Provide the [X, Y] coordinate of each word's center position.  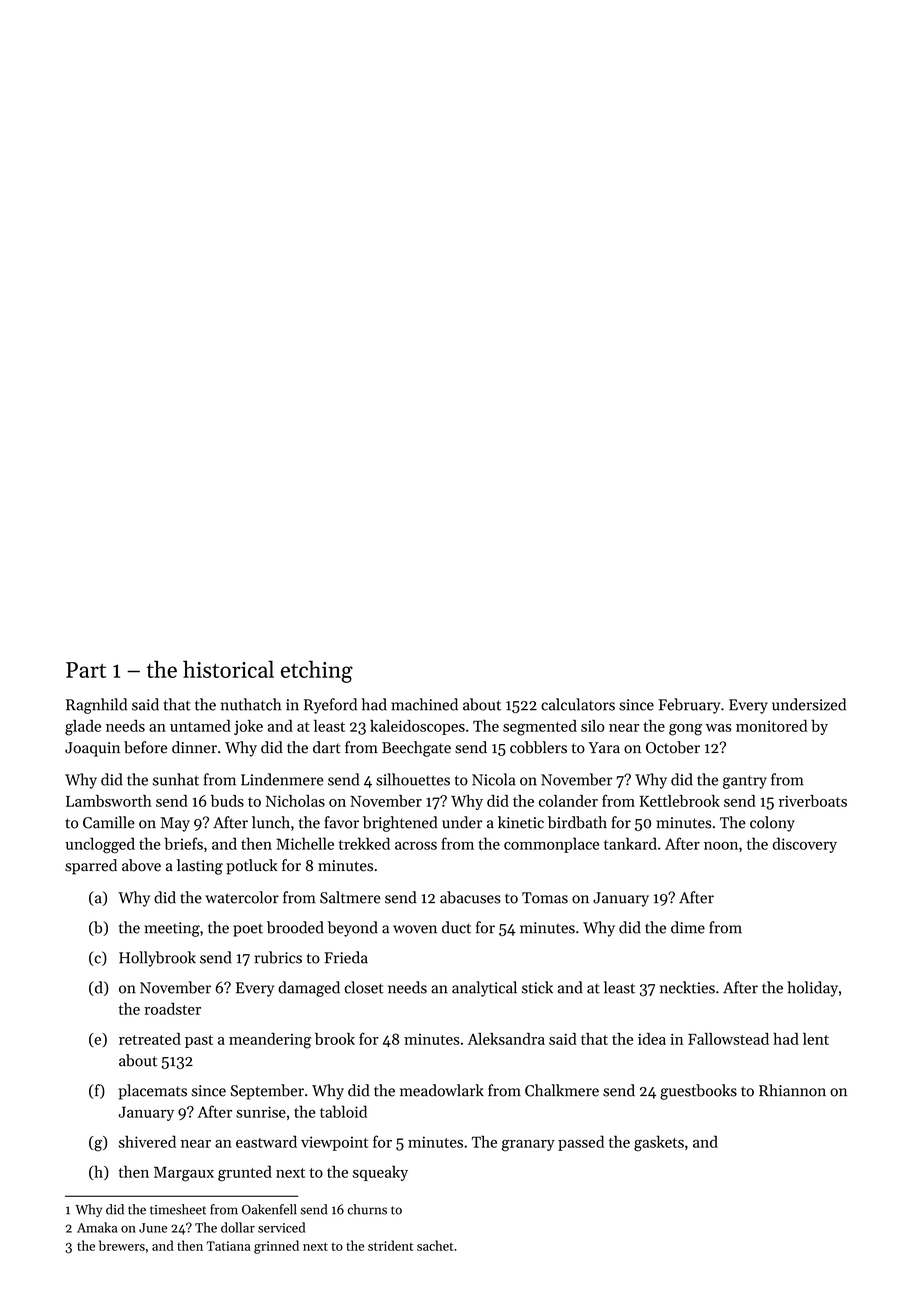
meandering [270, 1041]
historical [228, 669]
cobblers [538, 747]
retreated [150, 1039]
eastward [266, 1141]
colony [772, 824]
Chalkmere [562, 1090]
